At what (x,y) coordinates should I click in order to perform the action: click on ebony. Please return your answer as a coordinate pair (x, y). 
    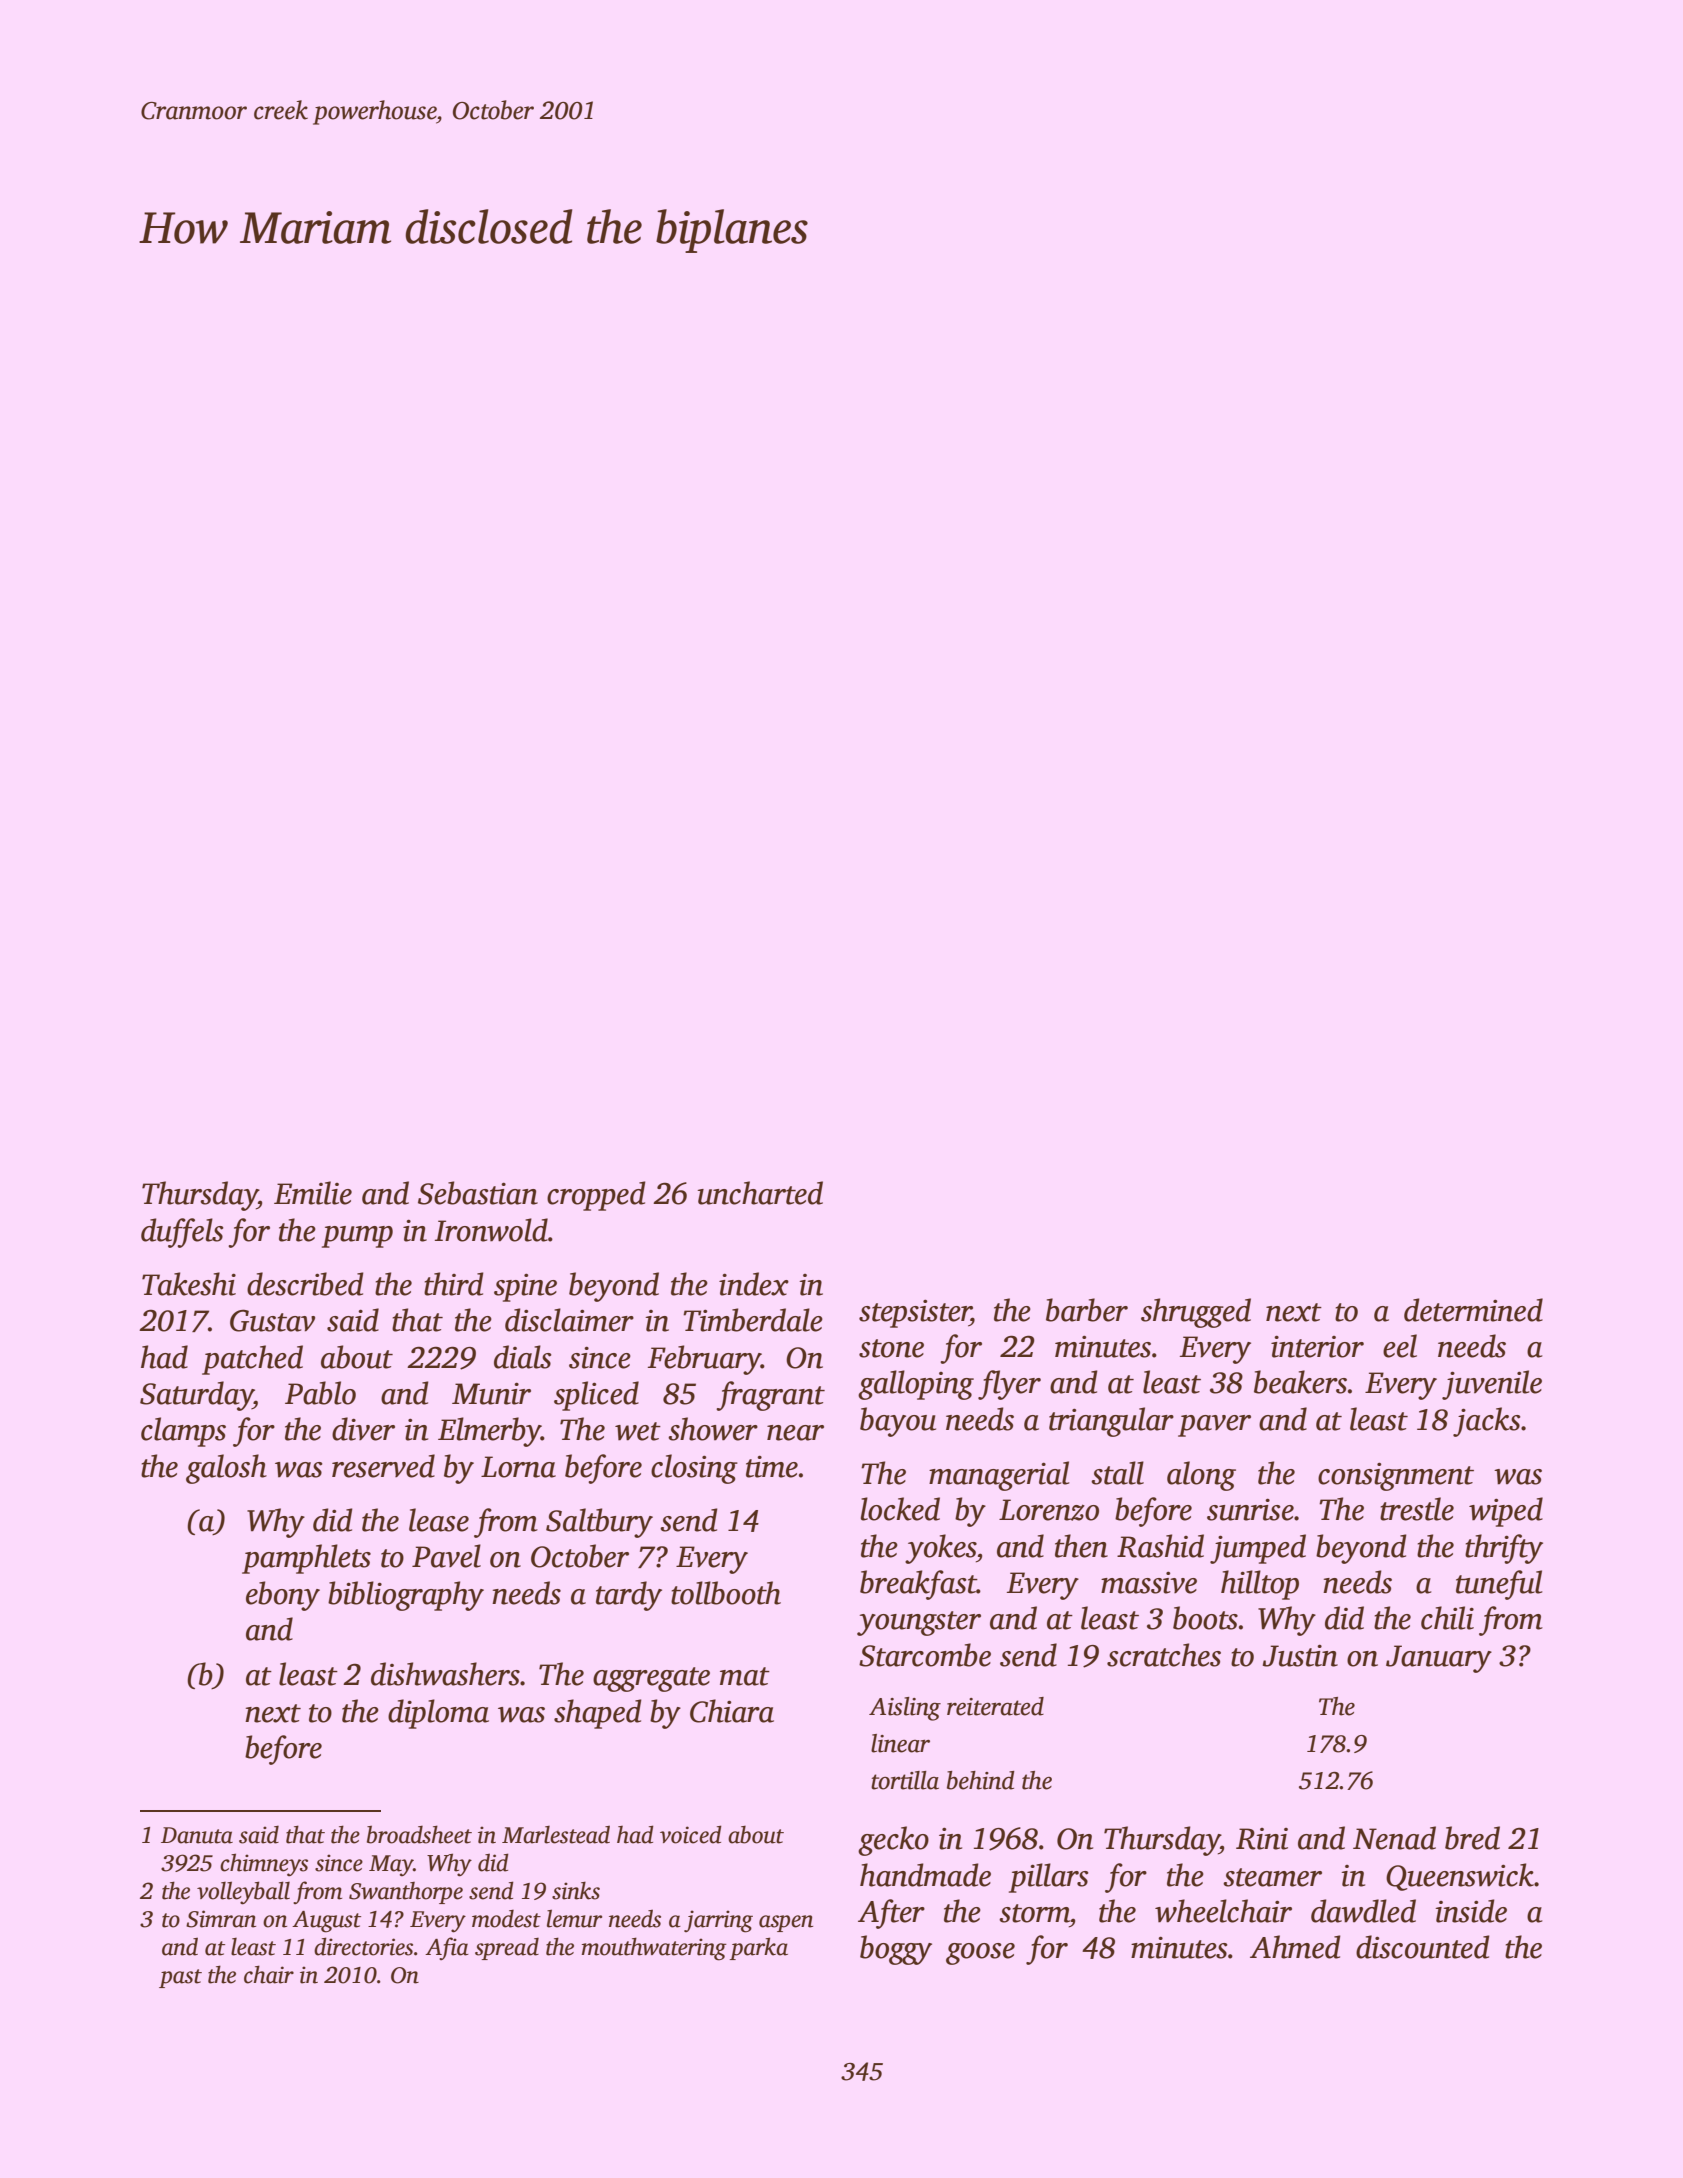
    Looking at the image, I should click on (283, 1596).
